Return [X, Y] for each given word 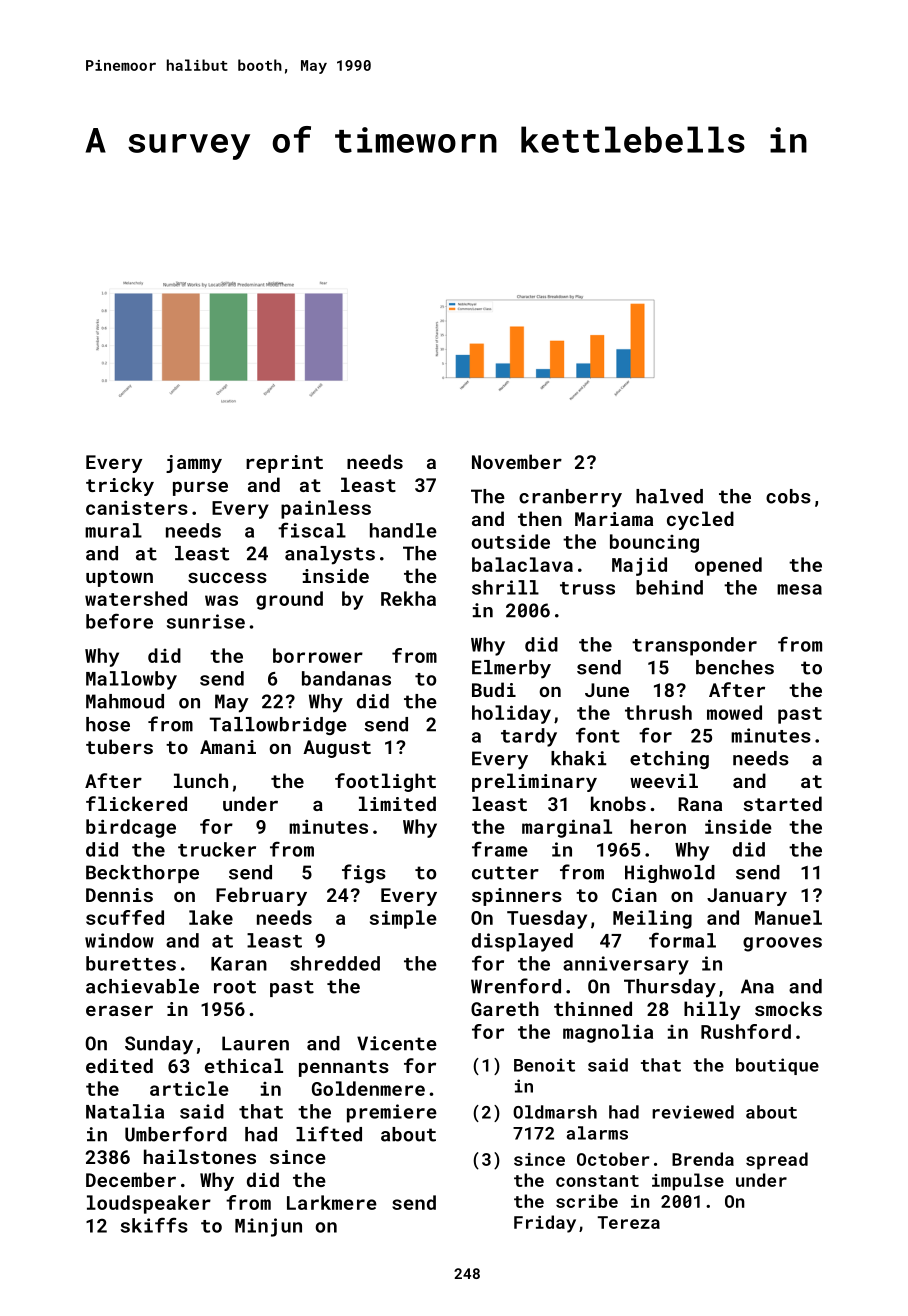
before [119, 621]
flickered [136, 803]
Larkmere [332, 1202]
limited [397, 803]
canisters [137, 507]
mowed [734, 712]
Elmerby [511, 669]
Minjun [268, 1227]
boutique [777, 1066]
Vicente [397, 1043]
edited [119, 1065]
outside [510, 541]
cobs [788, 496]
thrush [658, 712]
